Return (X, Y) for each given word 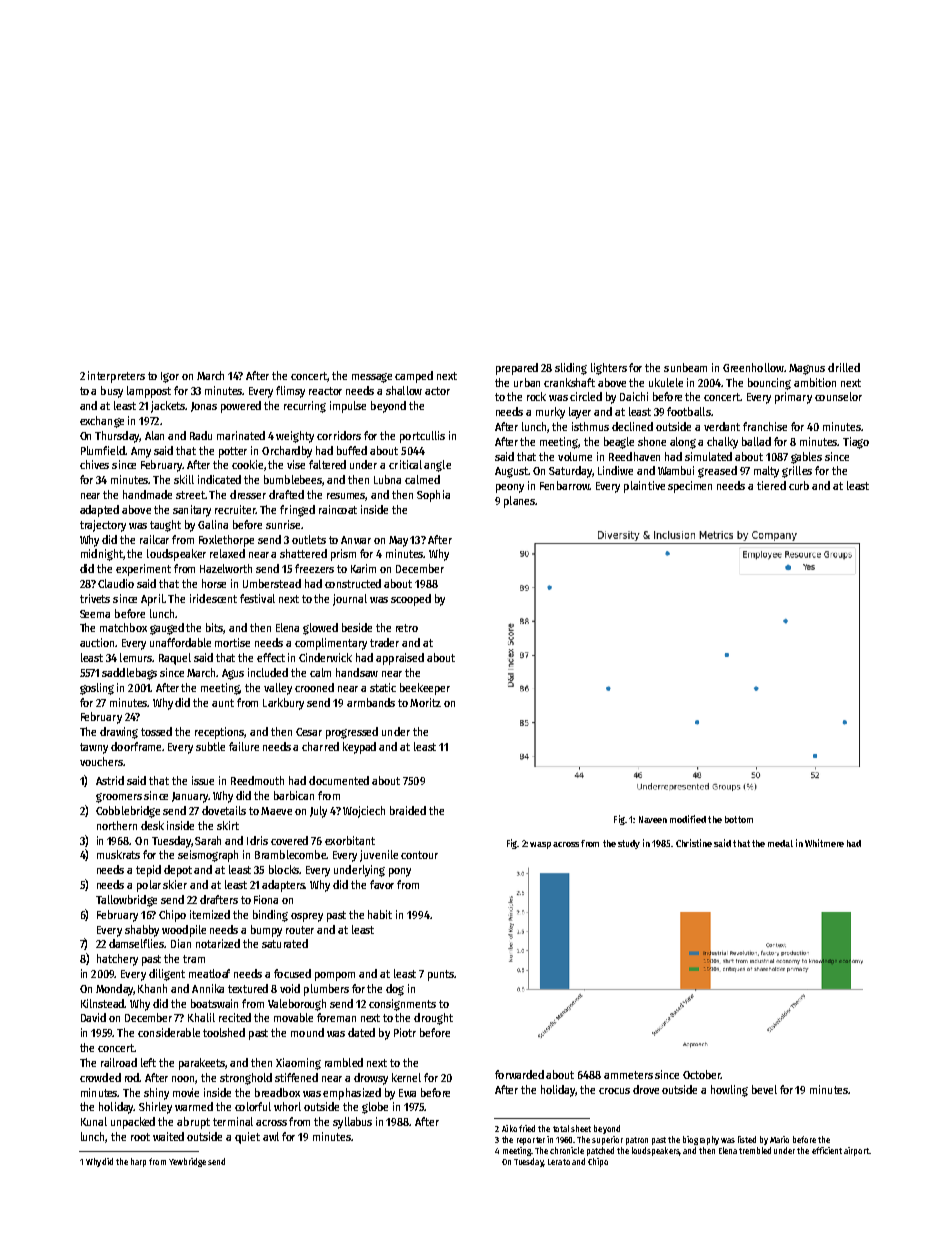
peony (510, 488)
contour (419, 855)
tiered (771, 485)
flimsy (290, 392)
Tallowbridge (126, 901)
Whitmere (824, 843)
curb (799, 485)
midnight (102, 555)
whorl (287, 1106)
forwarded (519, 1074)
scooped (411, 600)
